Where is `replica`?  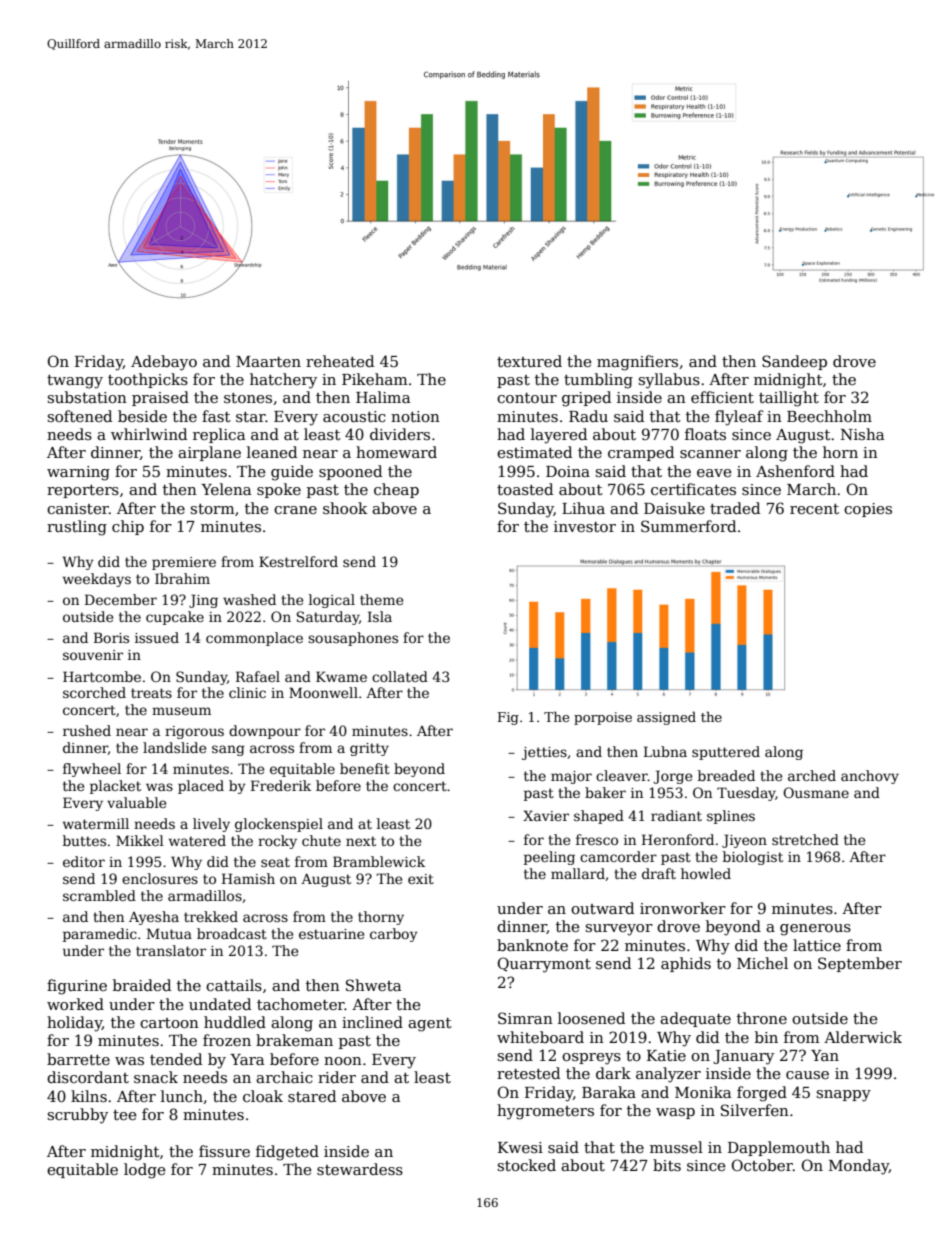
replica is located at coordinates (219, 435).
